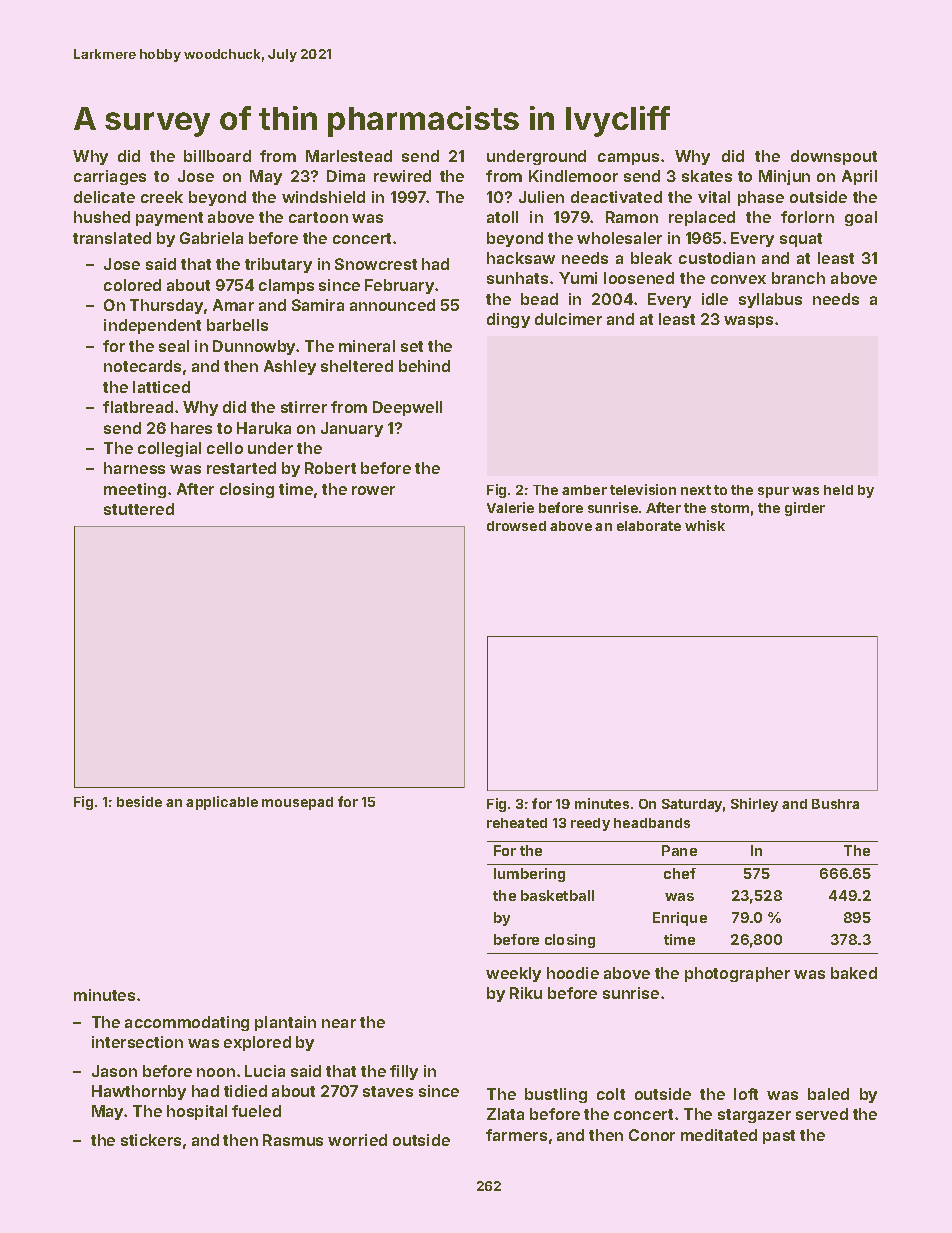  Describe the element at coordinates (707, 176) in the screenshot. I see `skates` at that location.
